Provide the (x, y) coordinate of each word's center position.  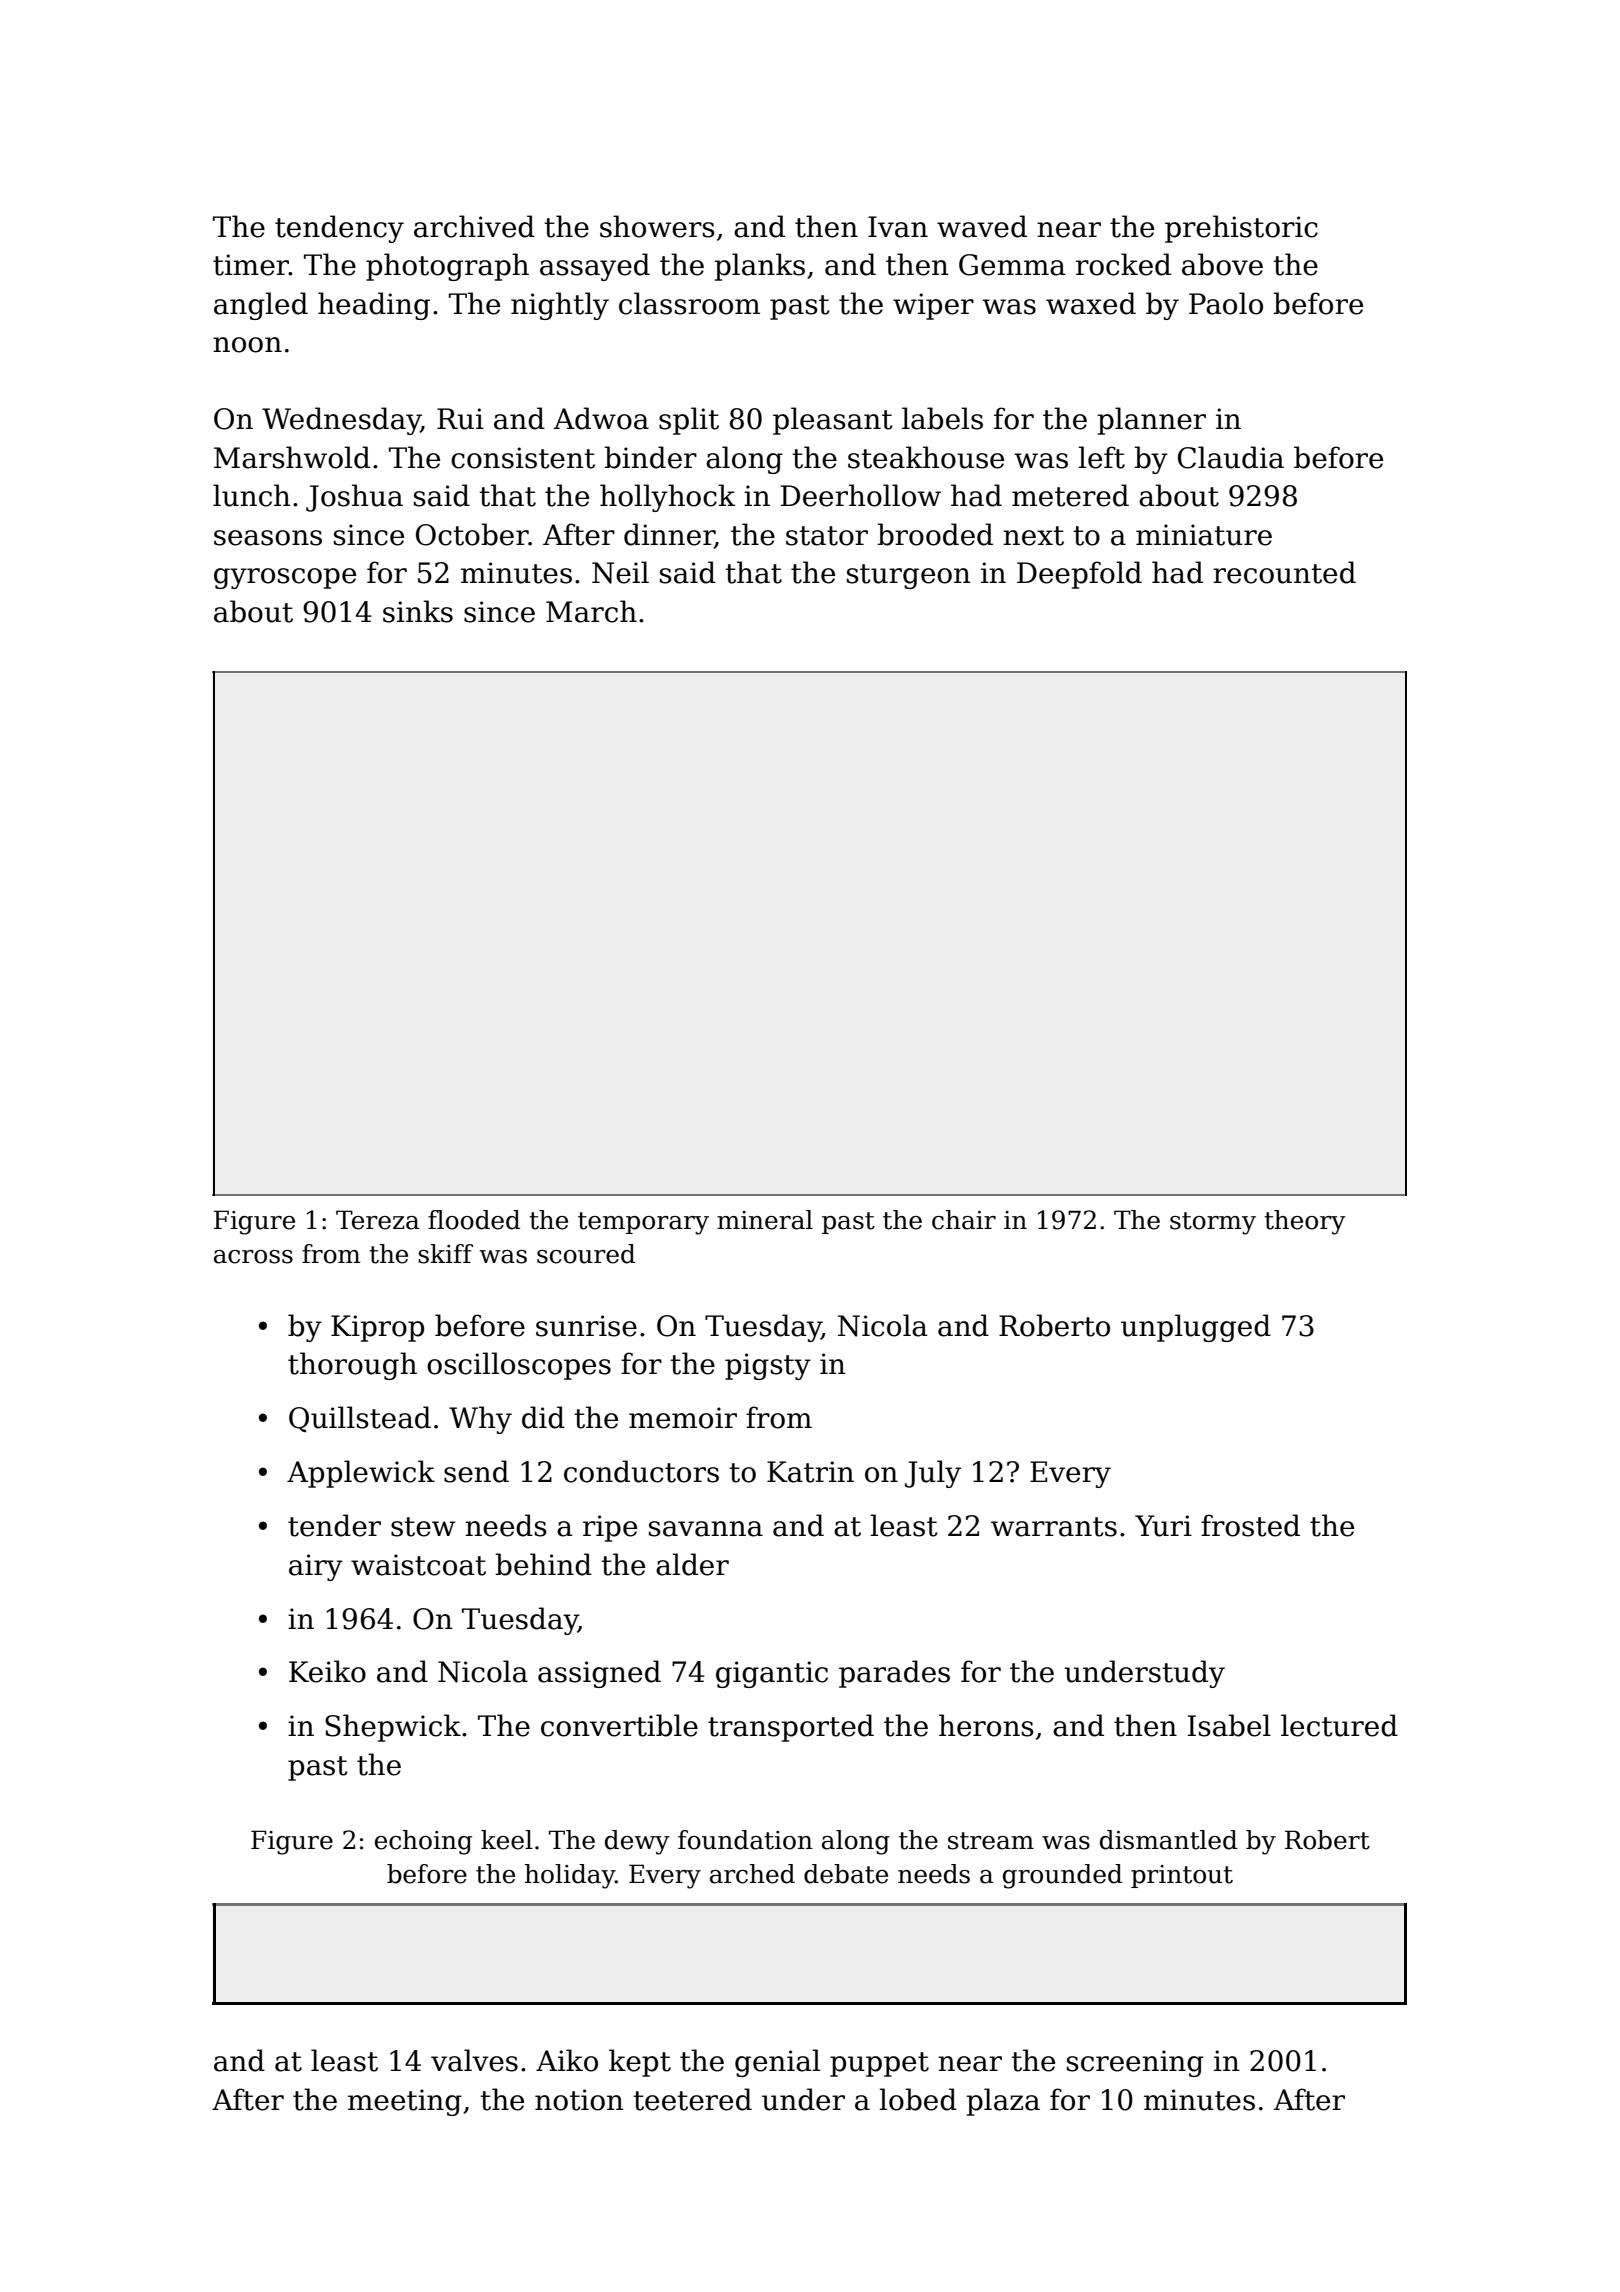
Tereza (377, 1220)
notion (579, 2100)
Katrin (810, 1472)
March (591, 611)
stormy (1213, 1223)
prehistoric (1241, 229)
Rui (460, 419)
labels (942, 418)
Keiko (327, 1671)
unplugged (1196, 1328)
